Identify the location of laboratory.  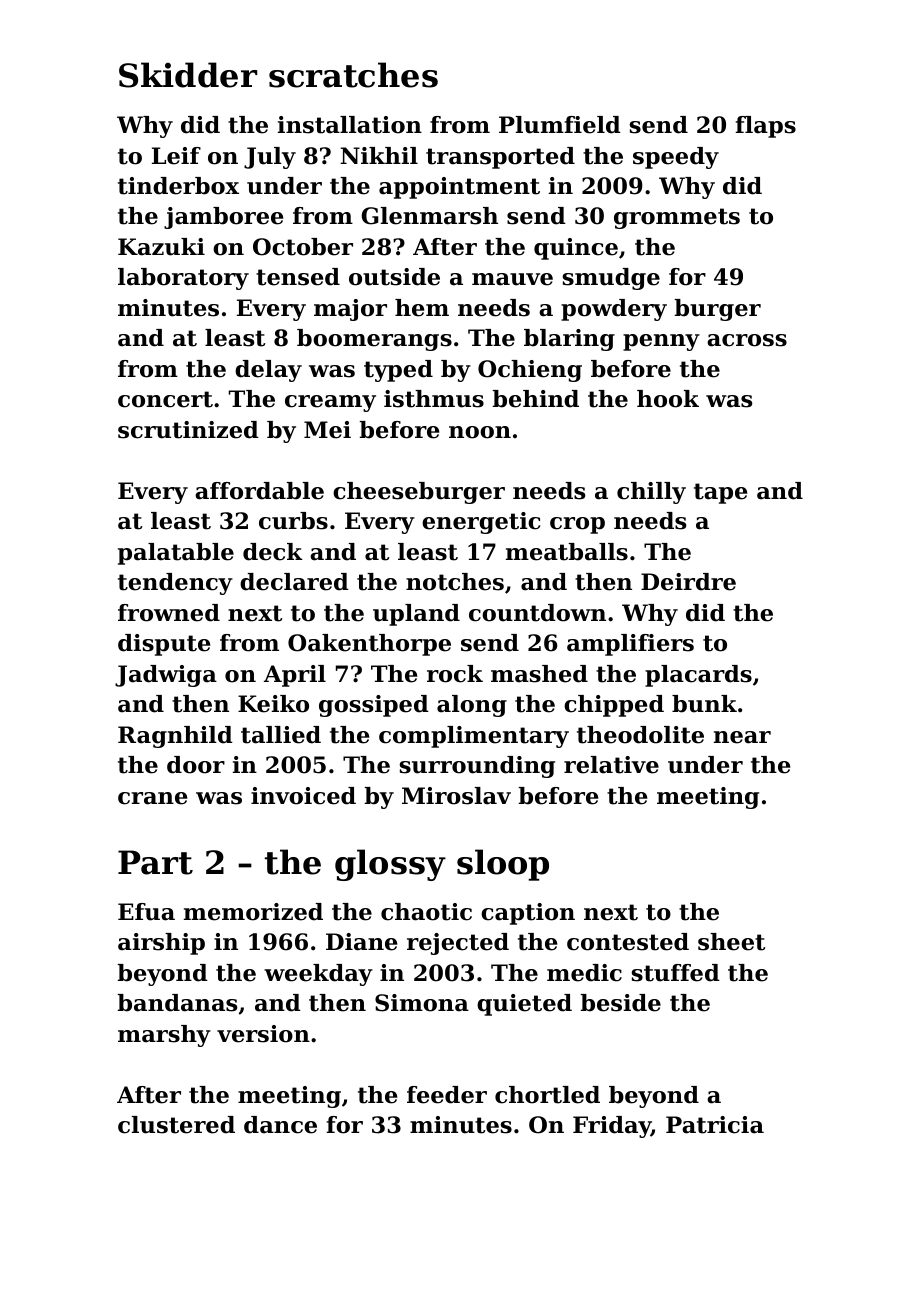
(183, 279).
